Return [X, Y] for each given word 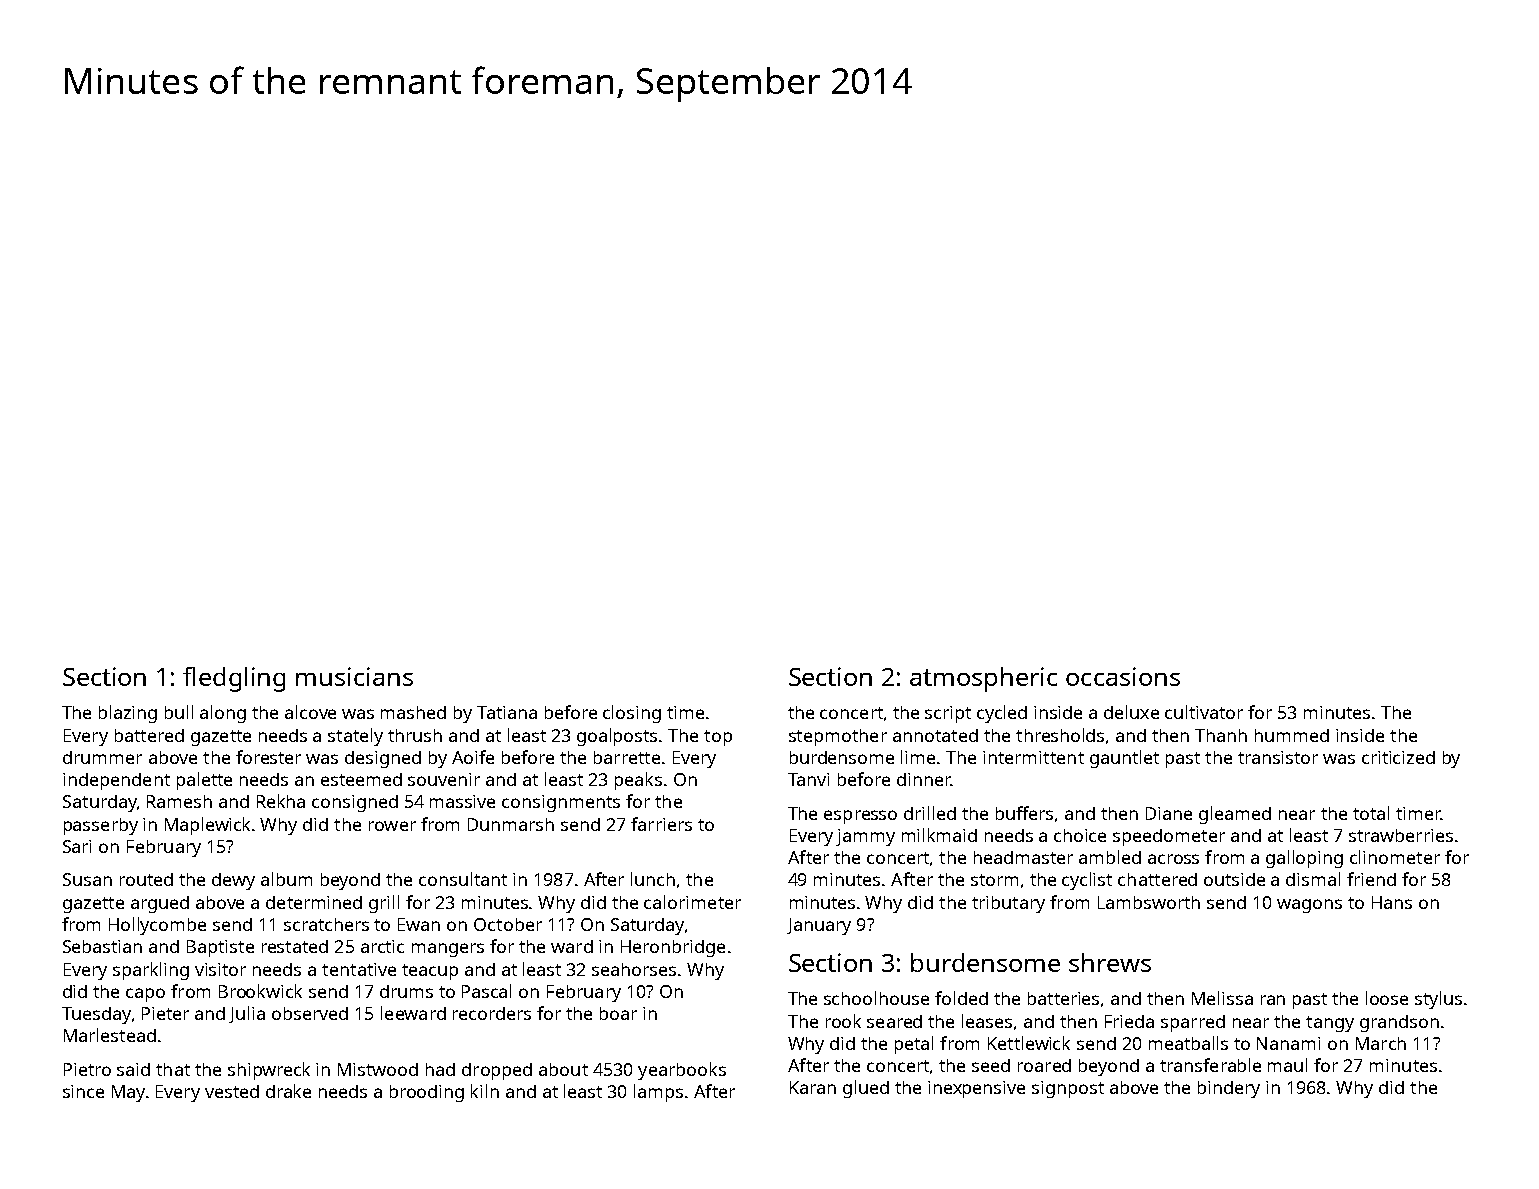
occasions [1123, 676]
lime [918, 757]
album [286, 879]
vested [232, 1091]
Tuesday [96, 1015]
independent [116, 781]
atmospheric [983, 679]
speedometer [1169, 837]
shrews [1110, 962]
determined [314, 902]
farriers [661, 824]
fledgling [234, 679]
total [1371, 813]
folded [961, 998]
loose [1387, 998]
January [819, 926]
